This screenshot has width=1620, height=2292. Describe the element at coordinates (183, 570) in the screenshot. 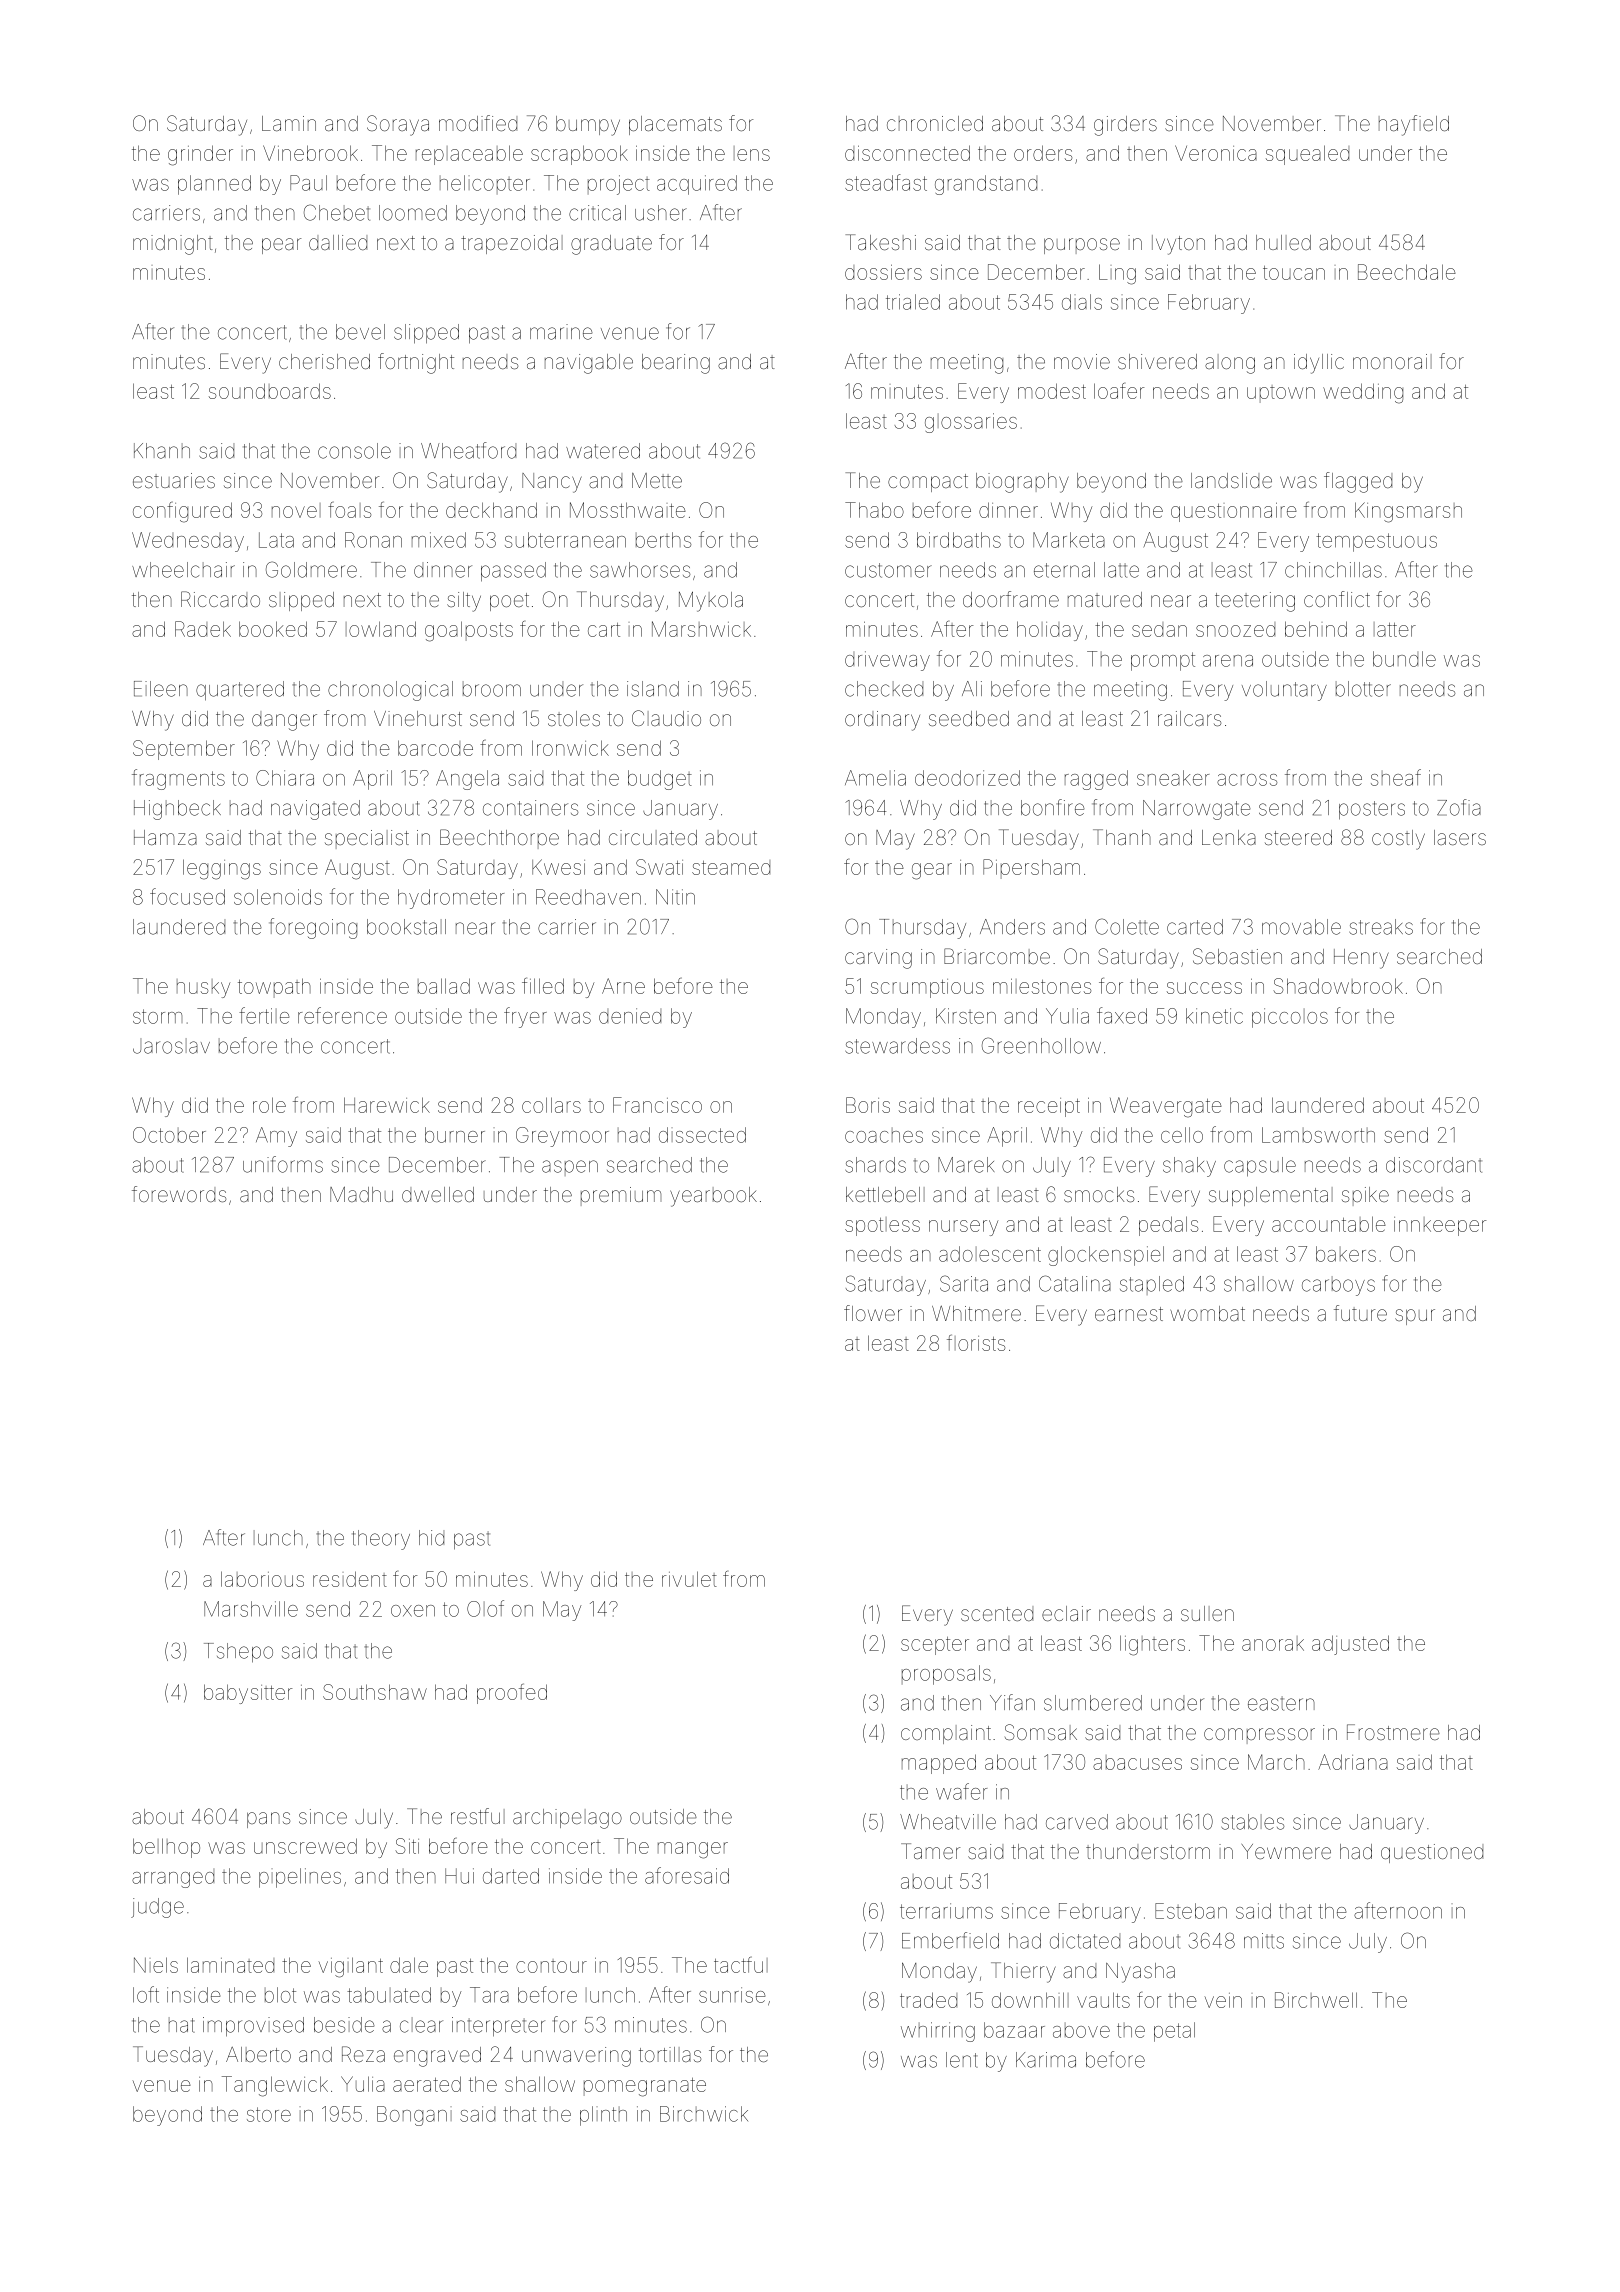

I see `wheelchair` at that location.
